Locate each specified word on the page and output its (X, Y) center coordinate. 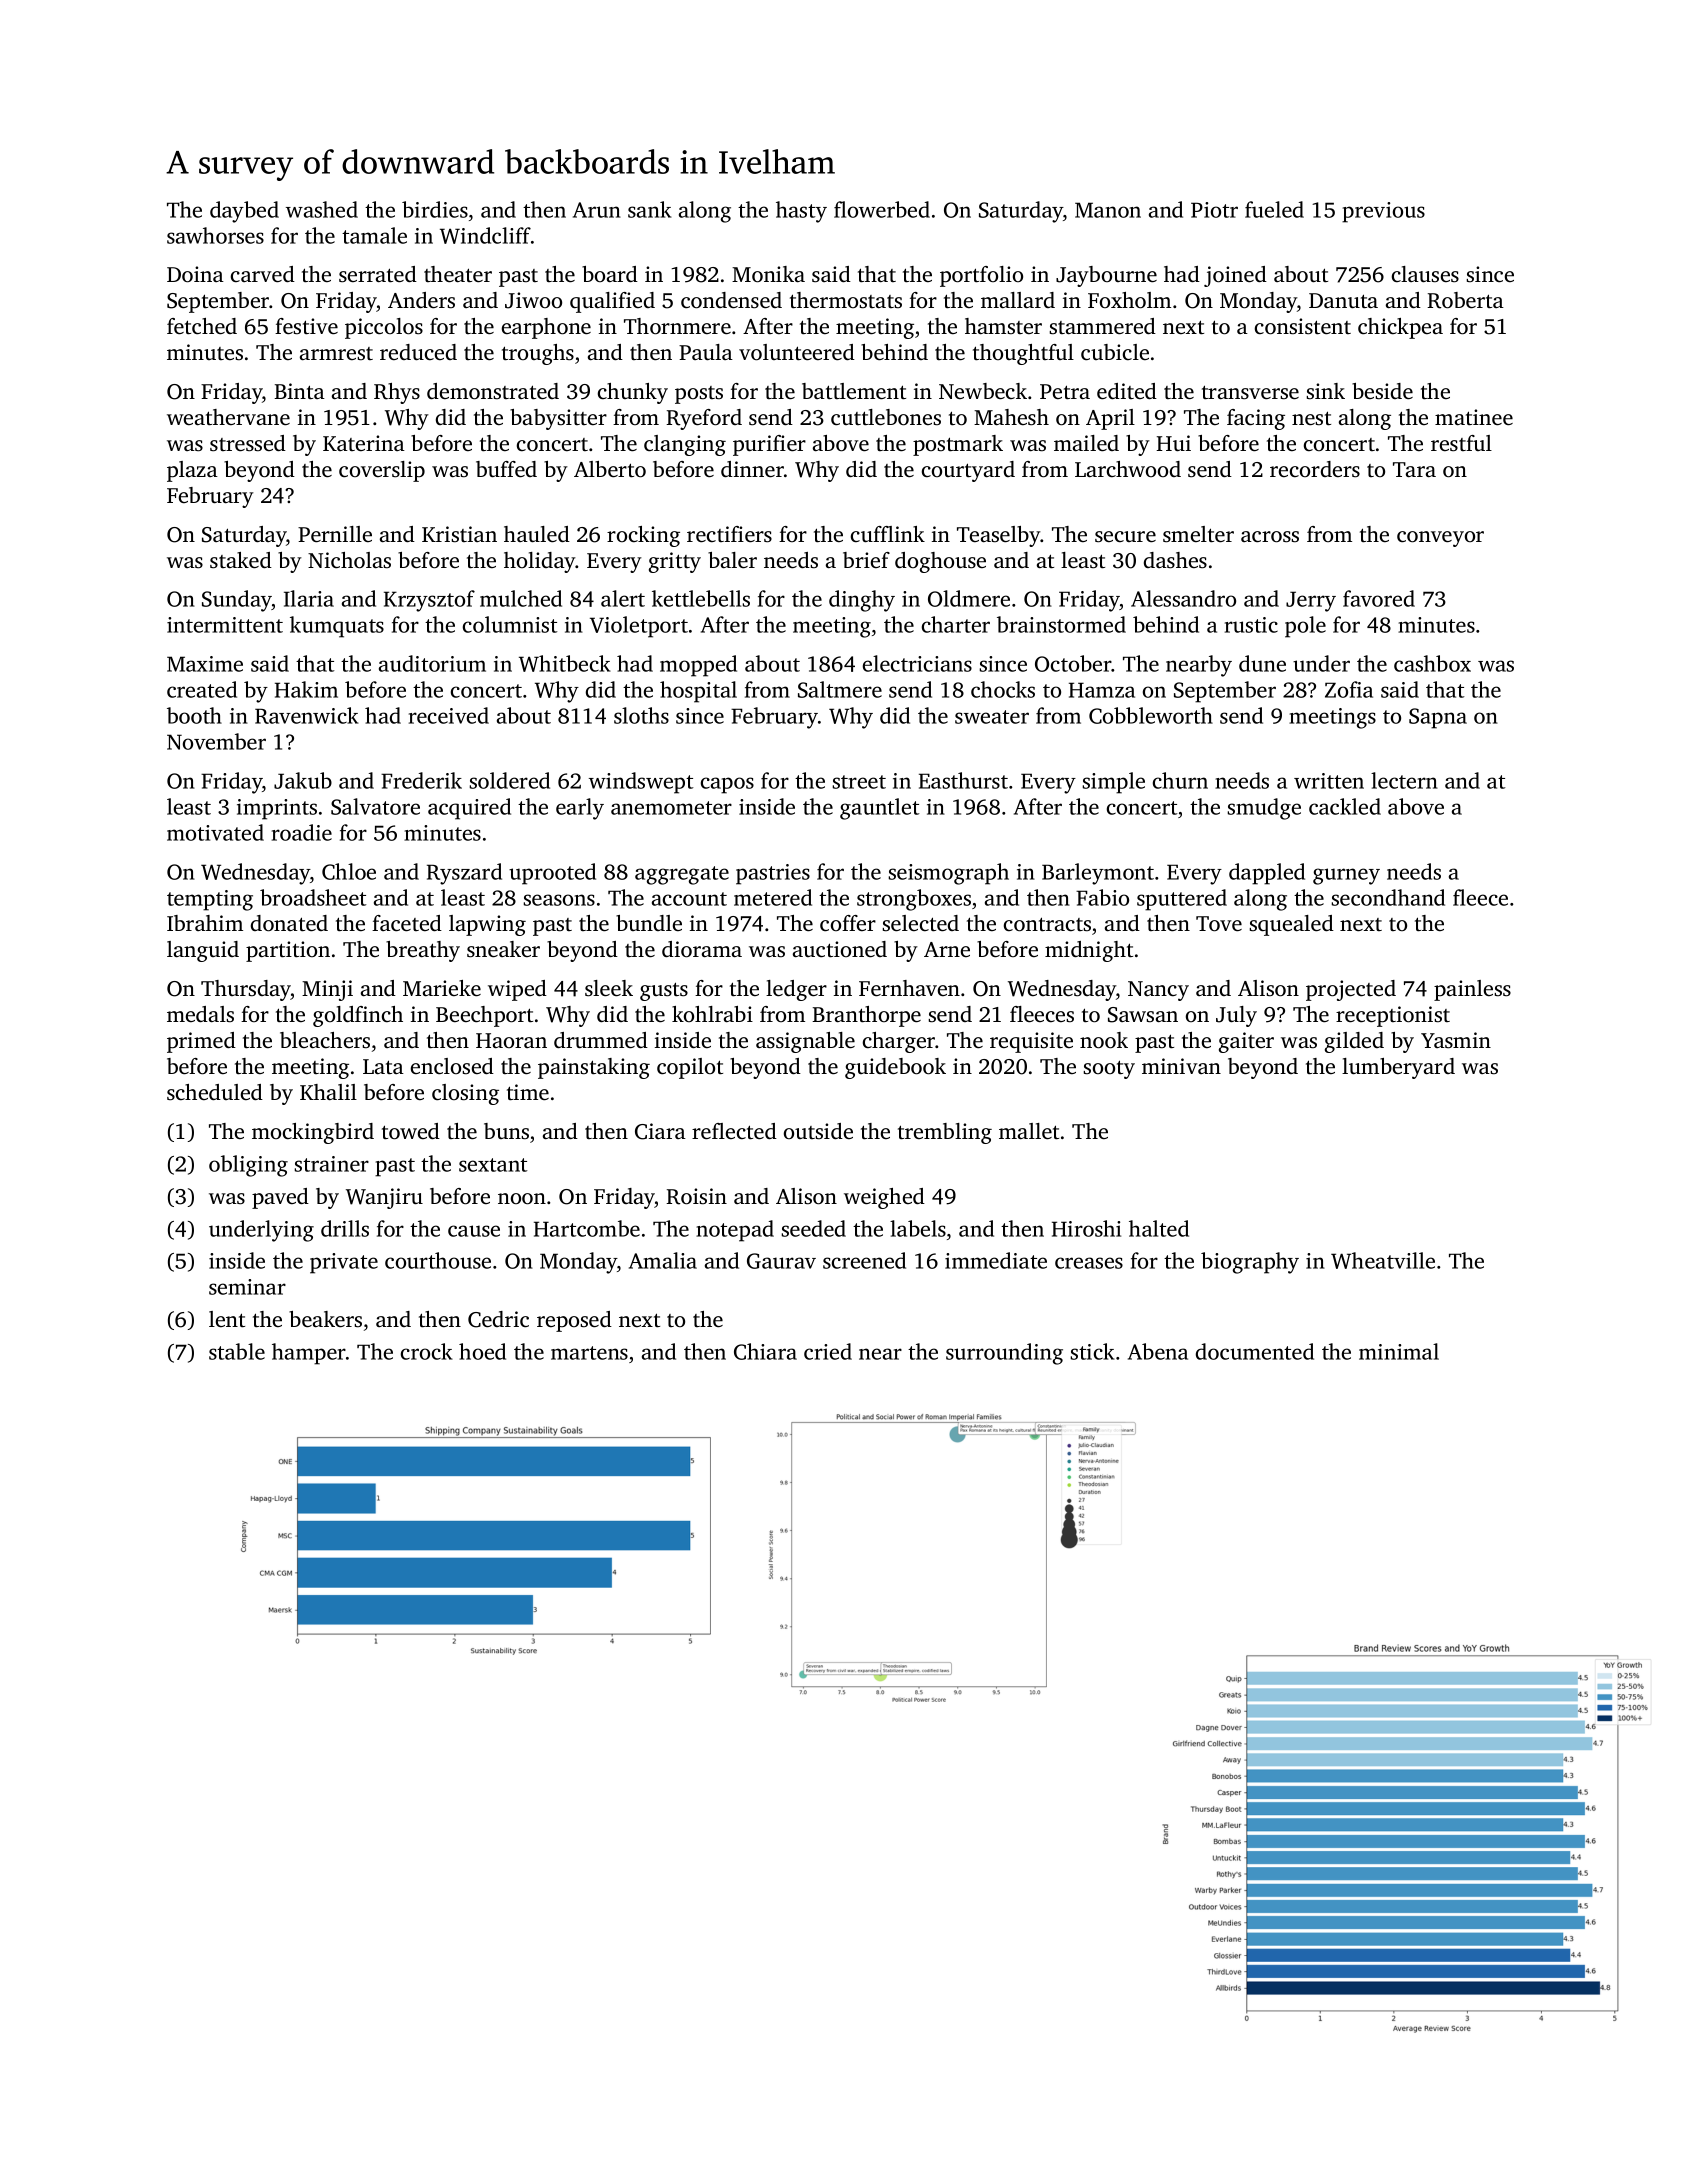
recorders (1315, 469)
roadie (302, 832)
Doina (195, 274)
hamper (309, 1354)
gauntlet (880, 809)
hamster (1003, 326)
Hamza (1102, 690)
